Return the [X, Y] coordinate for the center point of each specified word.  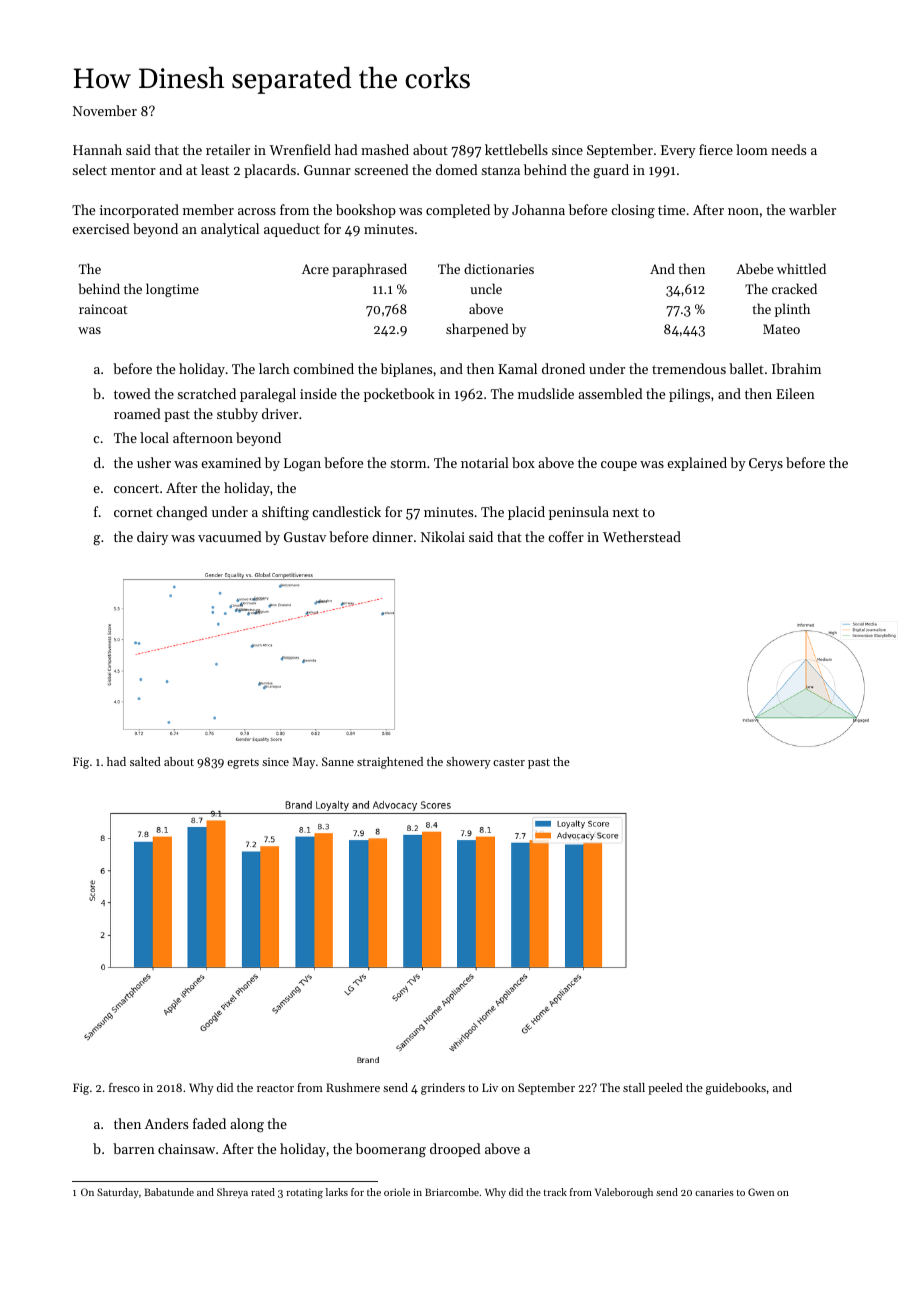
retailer [228, 149]
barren [134, 1148]
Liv [490, 1087]
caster [509, 762]
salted [145, 761]
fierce [716, 149]
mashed [385, 149]
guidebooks [736, 1089]
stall [634, 1087]
